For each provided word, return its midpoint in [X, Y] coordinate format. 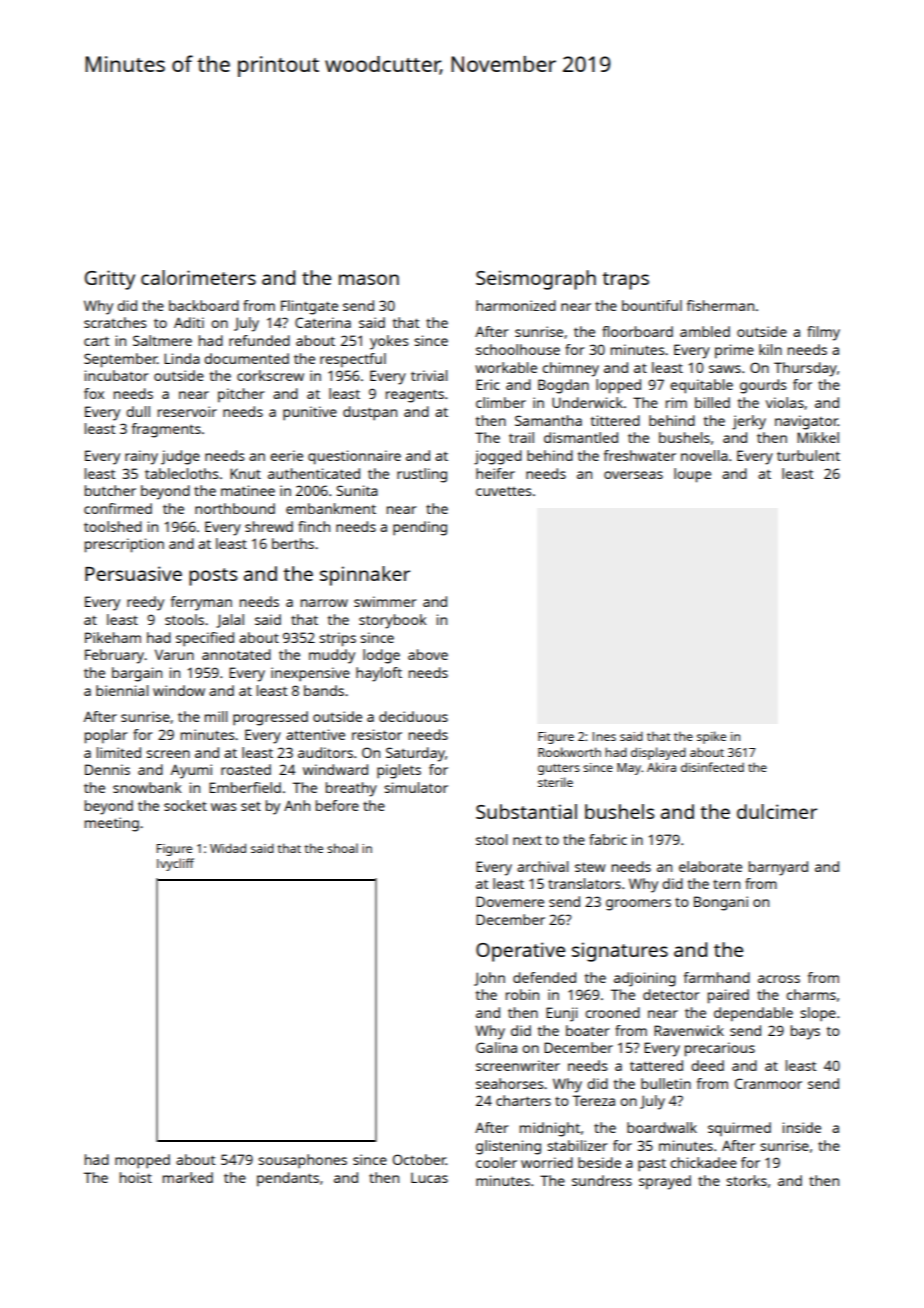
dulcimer [777, 811]
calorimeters [198, 277]
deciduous [413, 716]
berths [293, 543]
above [428, 654]
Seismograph [536, 280]
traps [625, 281]
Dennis [107, 769]
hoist [136, 1177]
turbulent [808, 455]
